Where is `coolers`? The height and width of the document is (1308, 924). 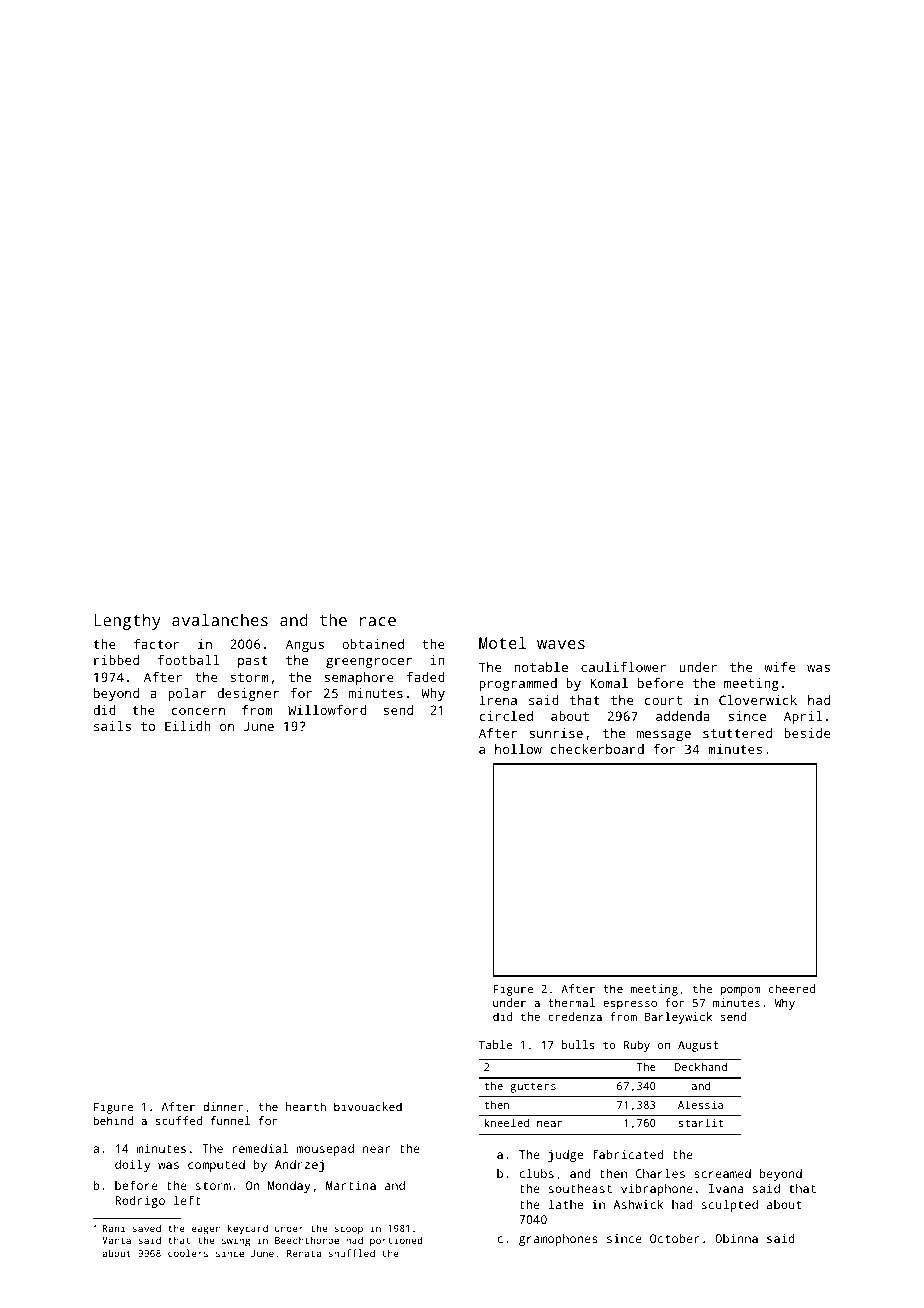
coolers is located at coordinates (188, 1253).
